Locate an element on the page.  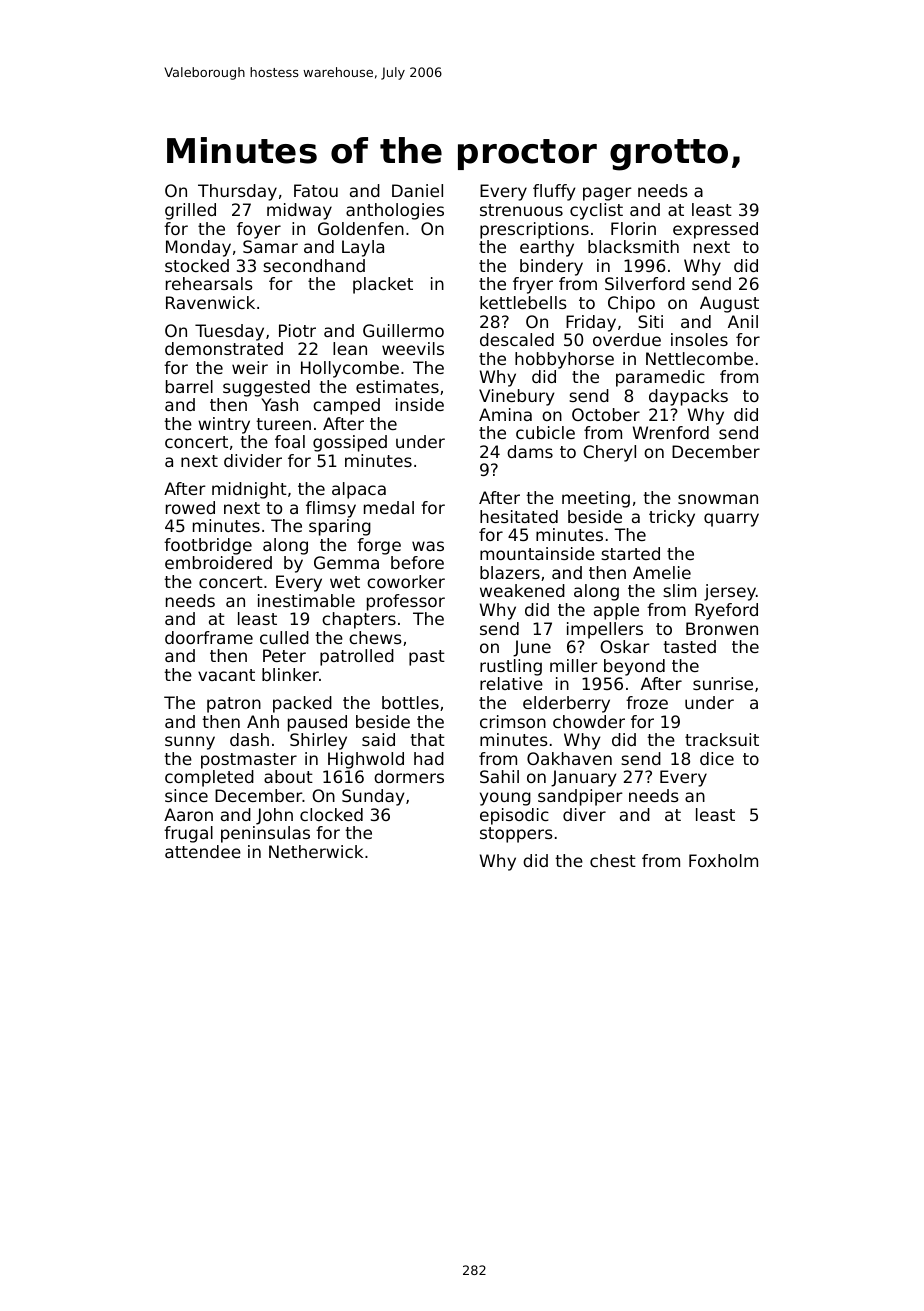
dams is located at coordinates (530, 451).
